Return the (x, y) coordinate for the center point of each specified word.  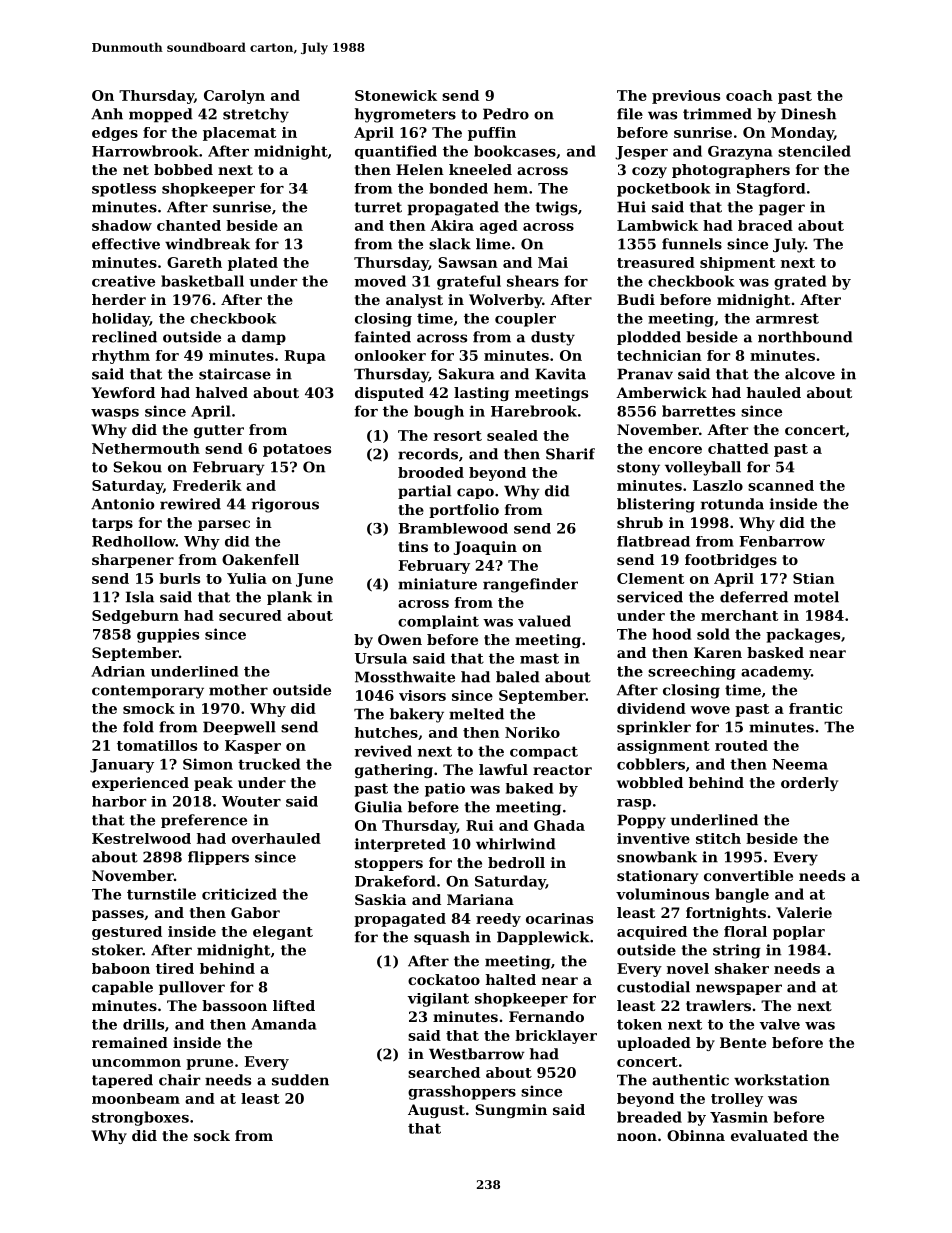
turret (378, 207)
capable (122, 988)
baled (518, 677)
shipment (737, 264)
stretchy (256, 115)
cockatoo (444, 979)
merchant (739, 615)
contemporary (148, 692)
